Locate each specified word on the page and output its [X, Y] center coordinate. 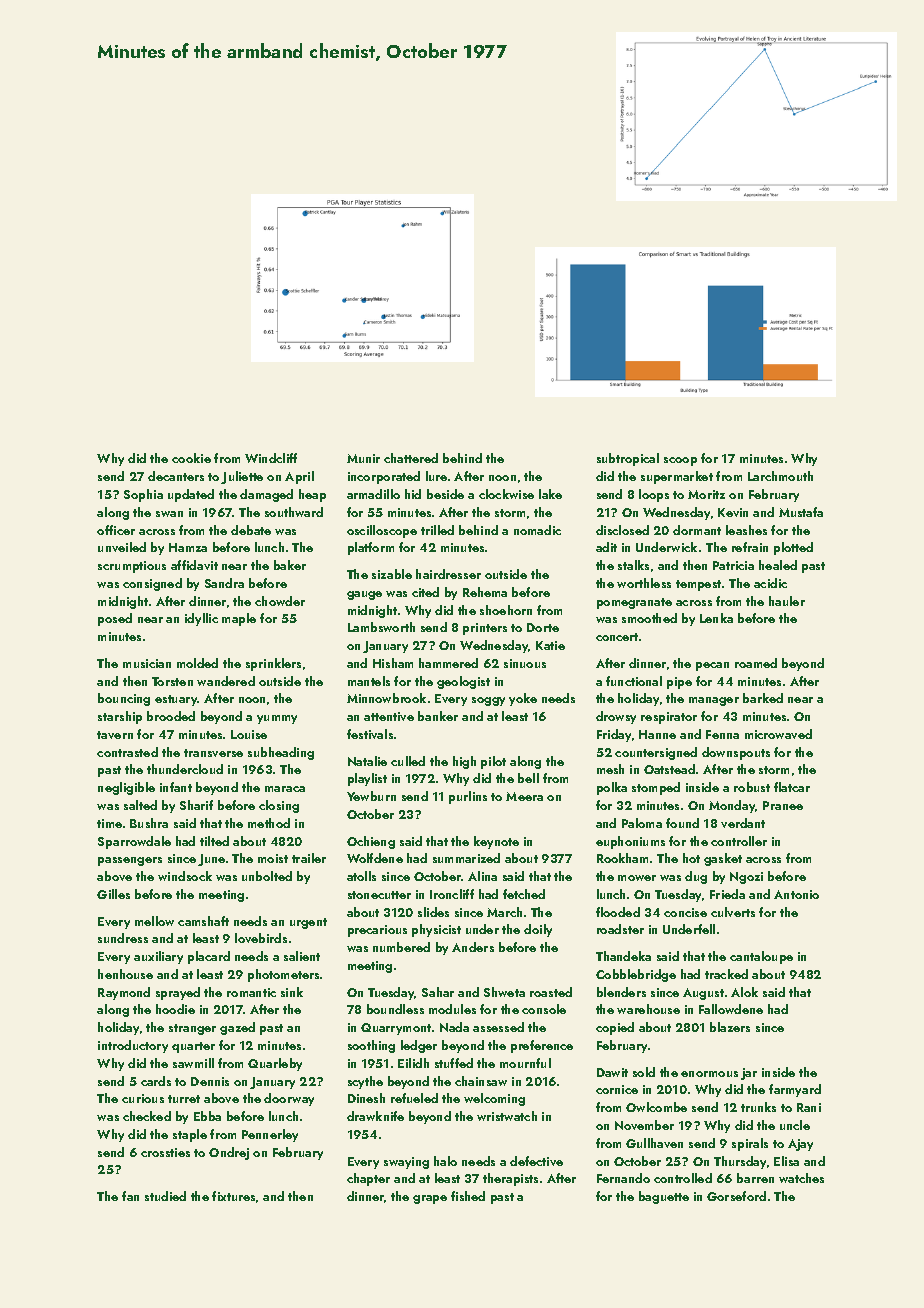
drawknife [375, 1116]
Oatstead [669, 769]
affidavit [194, 565]
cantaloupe [761, 957]
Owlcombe [656, 1107]
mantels [369, 681]
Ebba [207, 1116]
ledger [419, 1046]
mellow [154, 921]
